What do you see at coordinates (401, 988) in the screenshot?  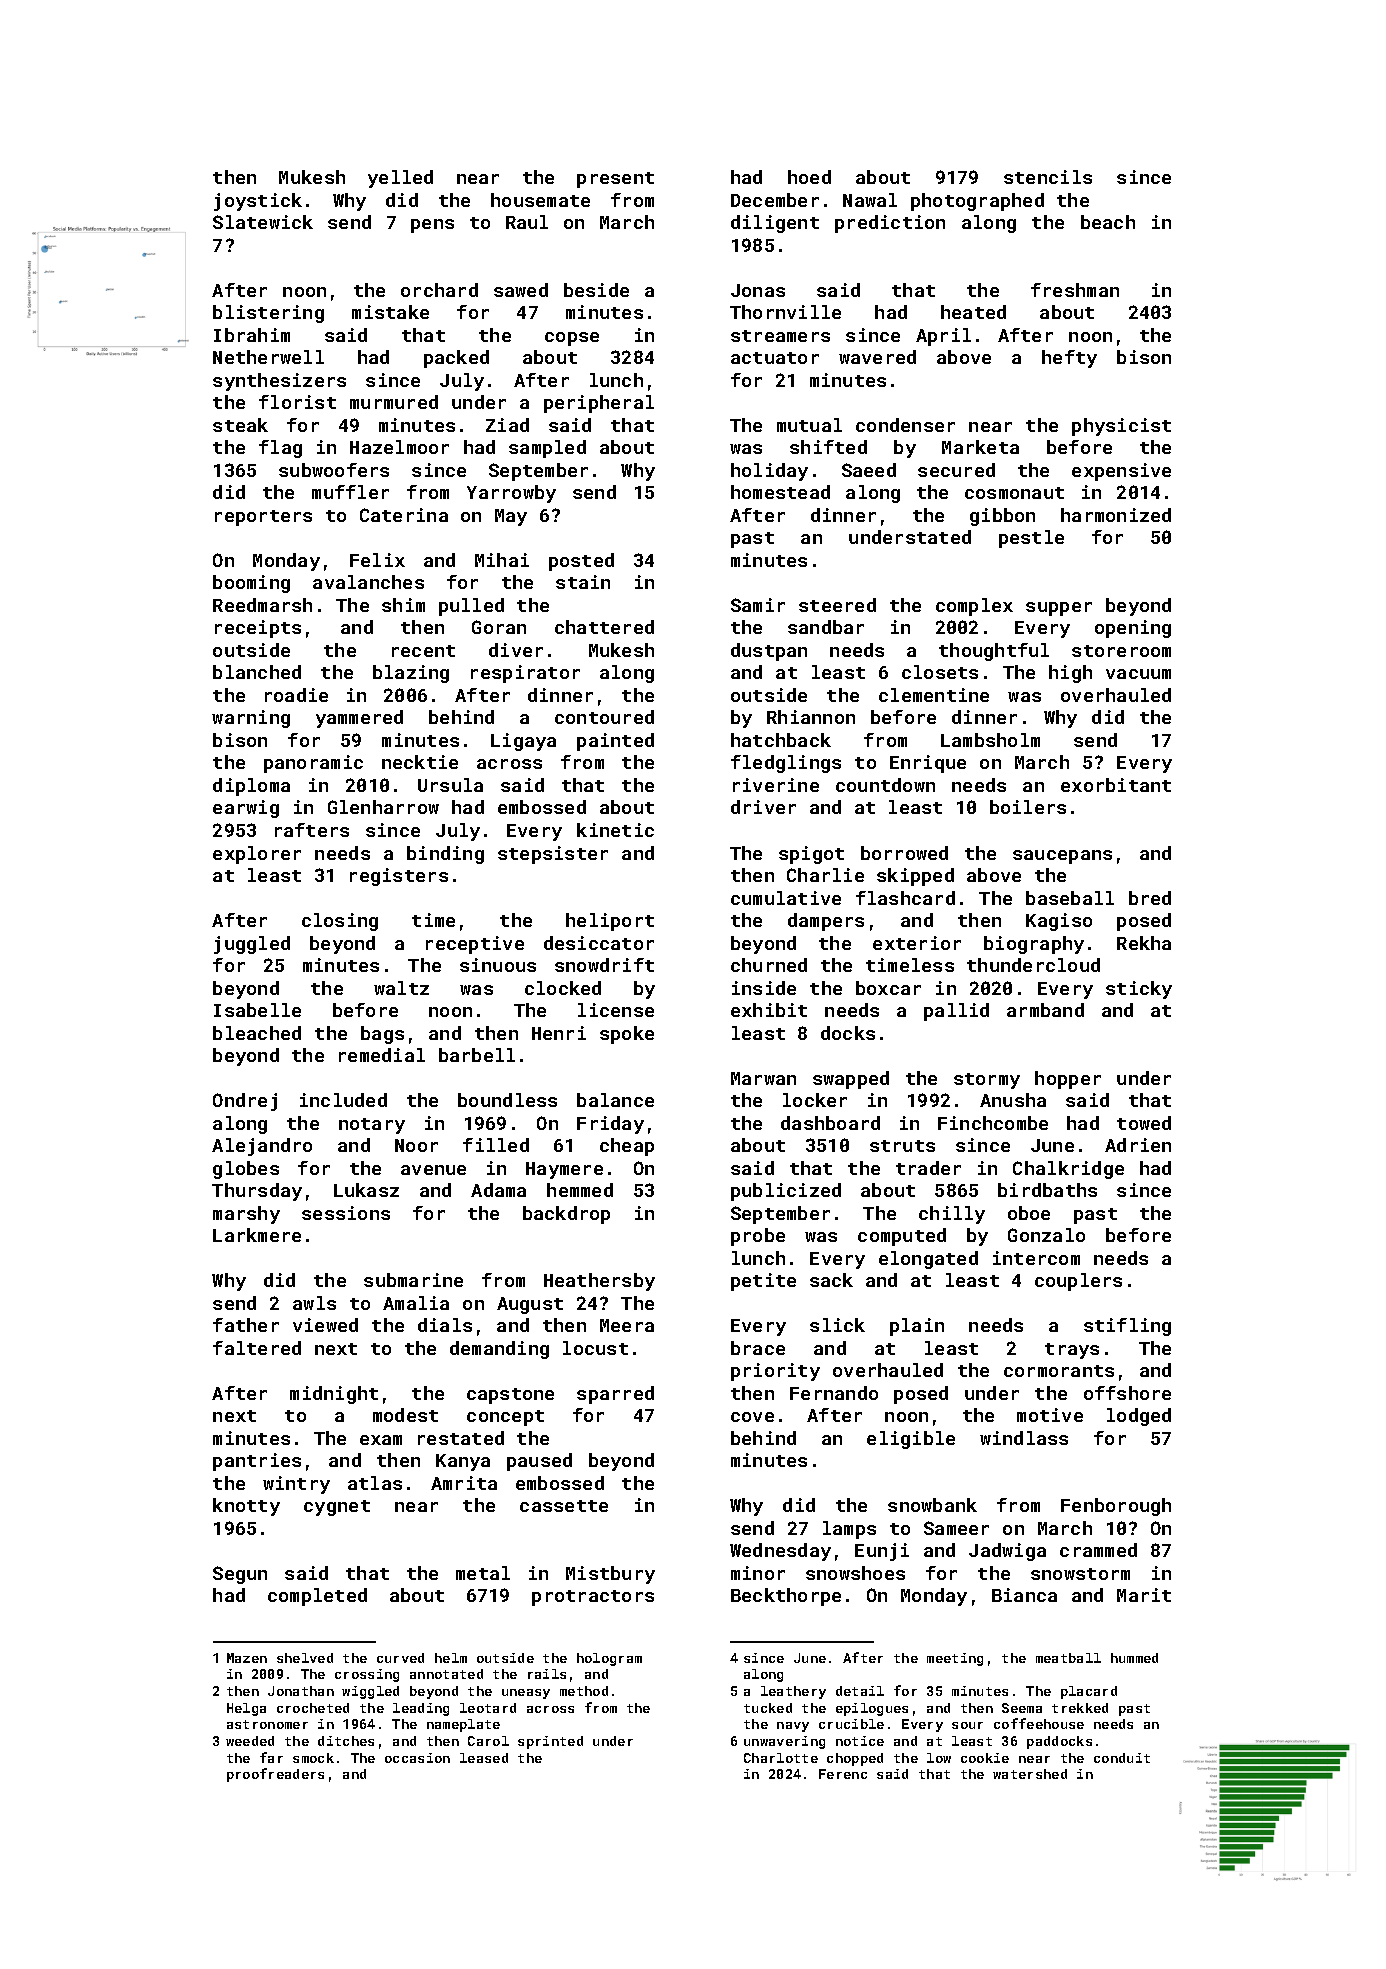 I see `waltz` at bounding box center [401, 988].
